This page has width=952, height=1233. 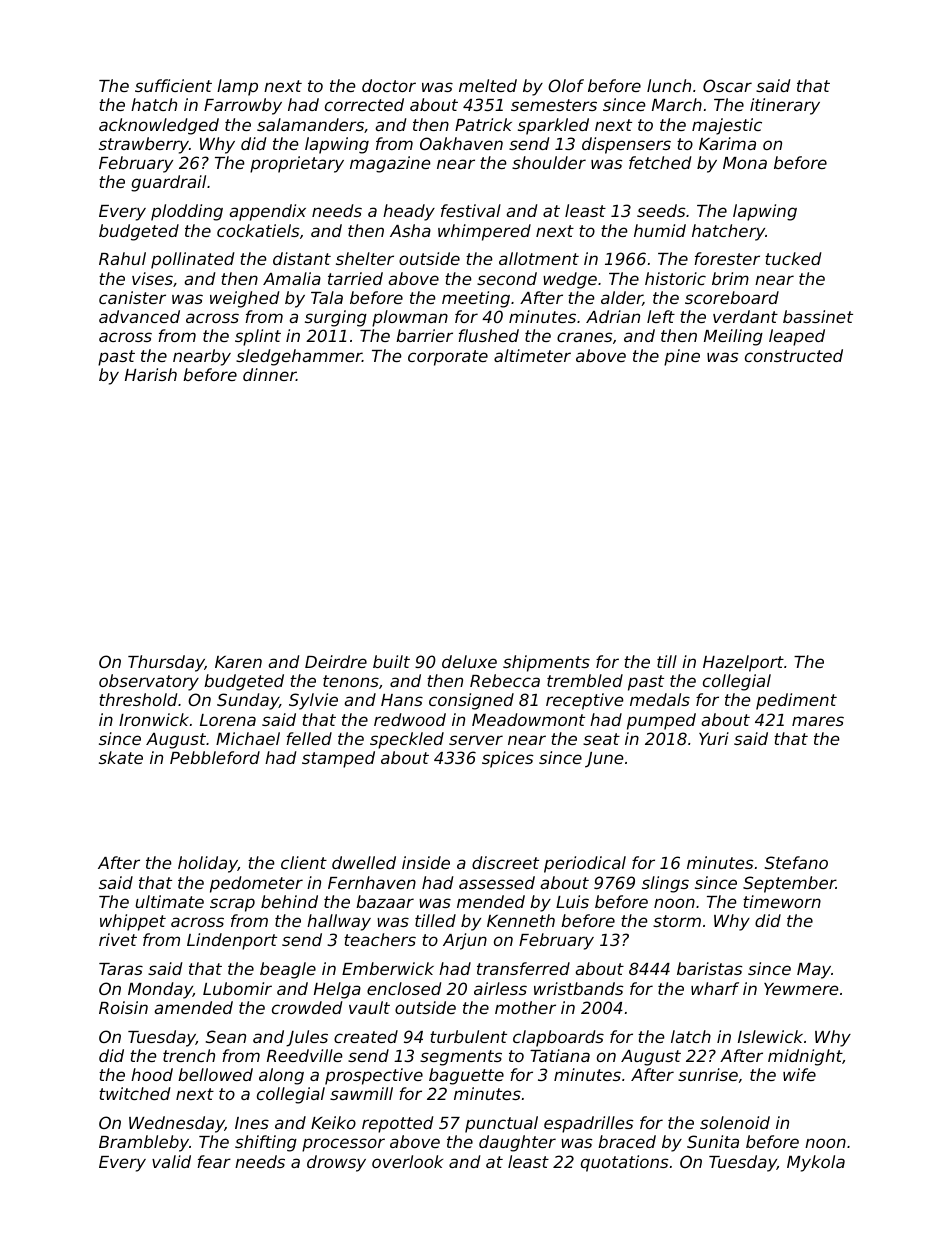 What do you see at coordinates (121, 757) in the page?
I see `skate` at bounding box center [121, 757].
